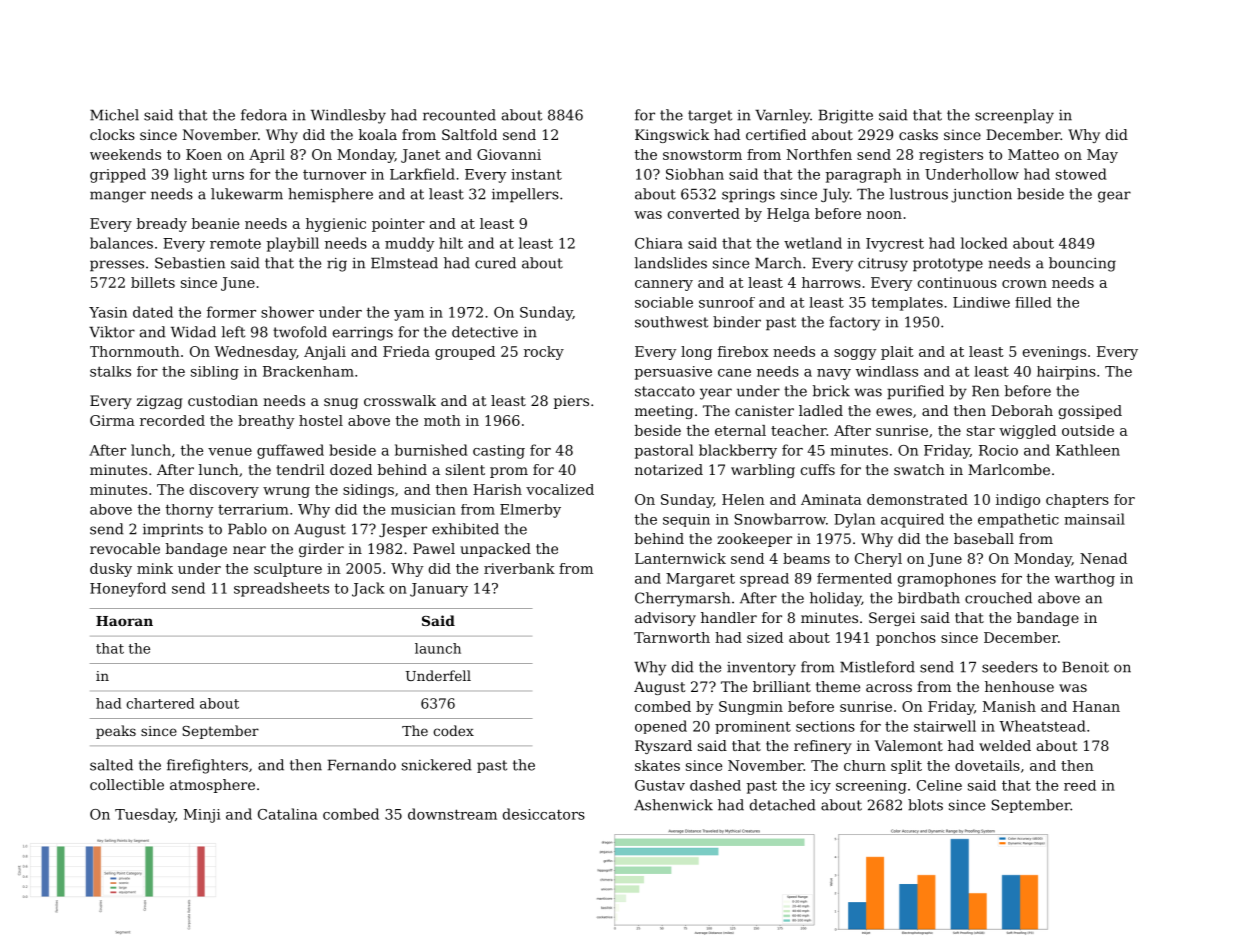 The image size is (1233, 952). I want to click on gossiped, so click(1090, 412).
